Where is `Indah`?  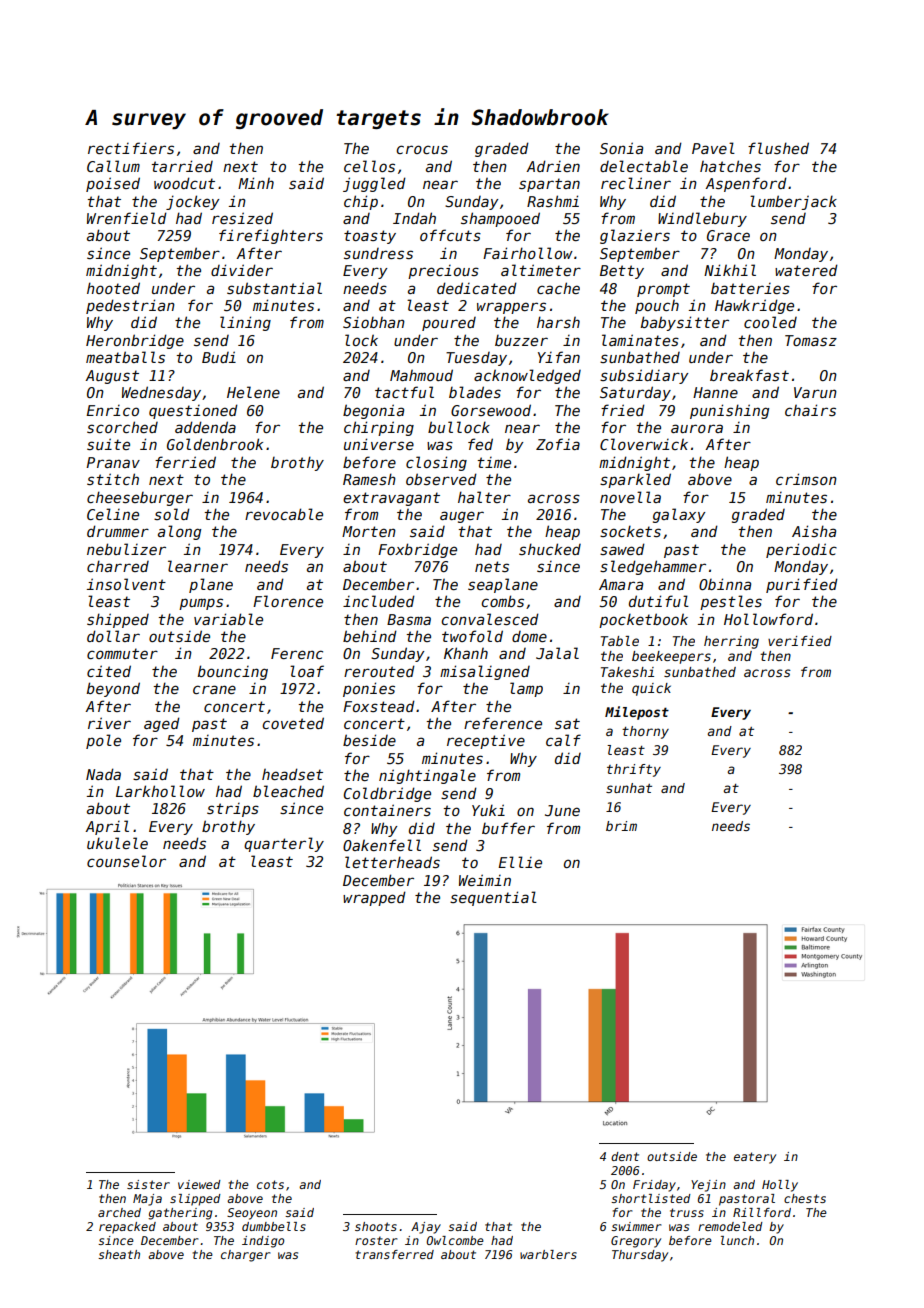
Indah is located at coordinates (414, 218).
